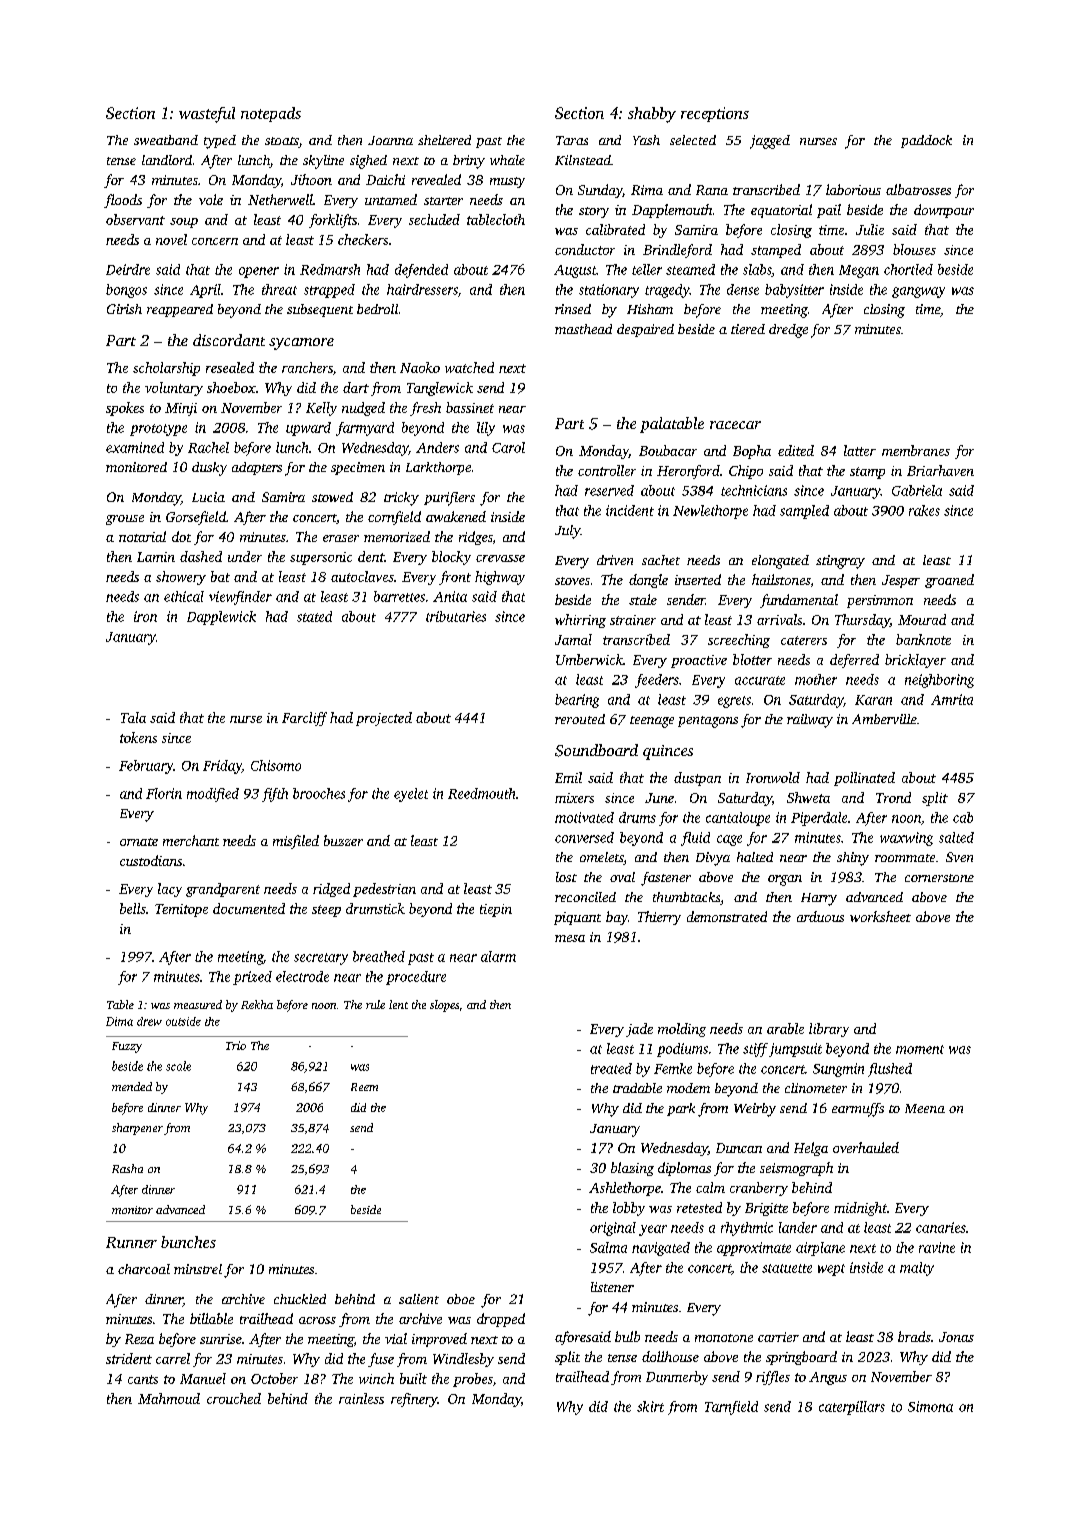  I want to click on moment, so click(920, 1049).
